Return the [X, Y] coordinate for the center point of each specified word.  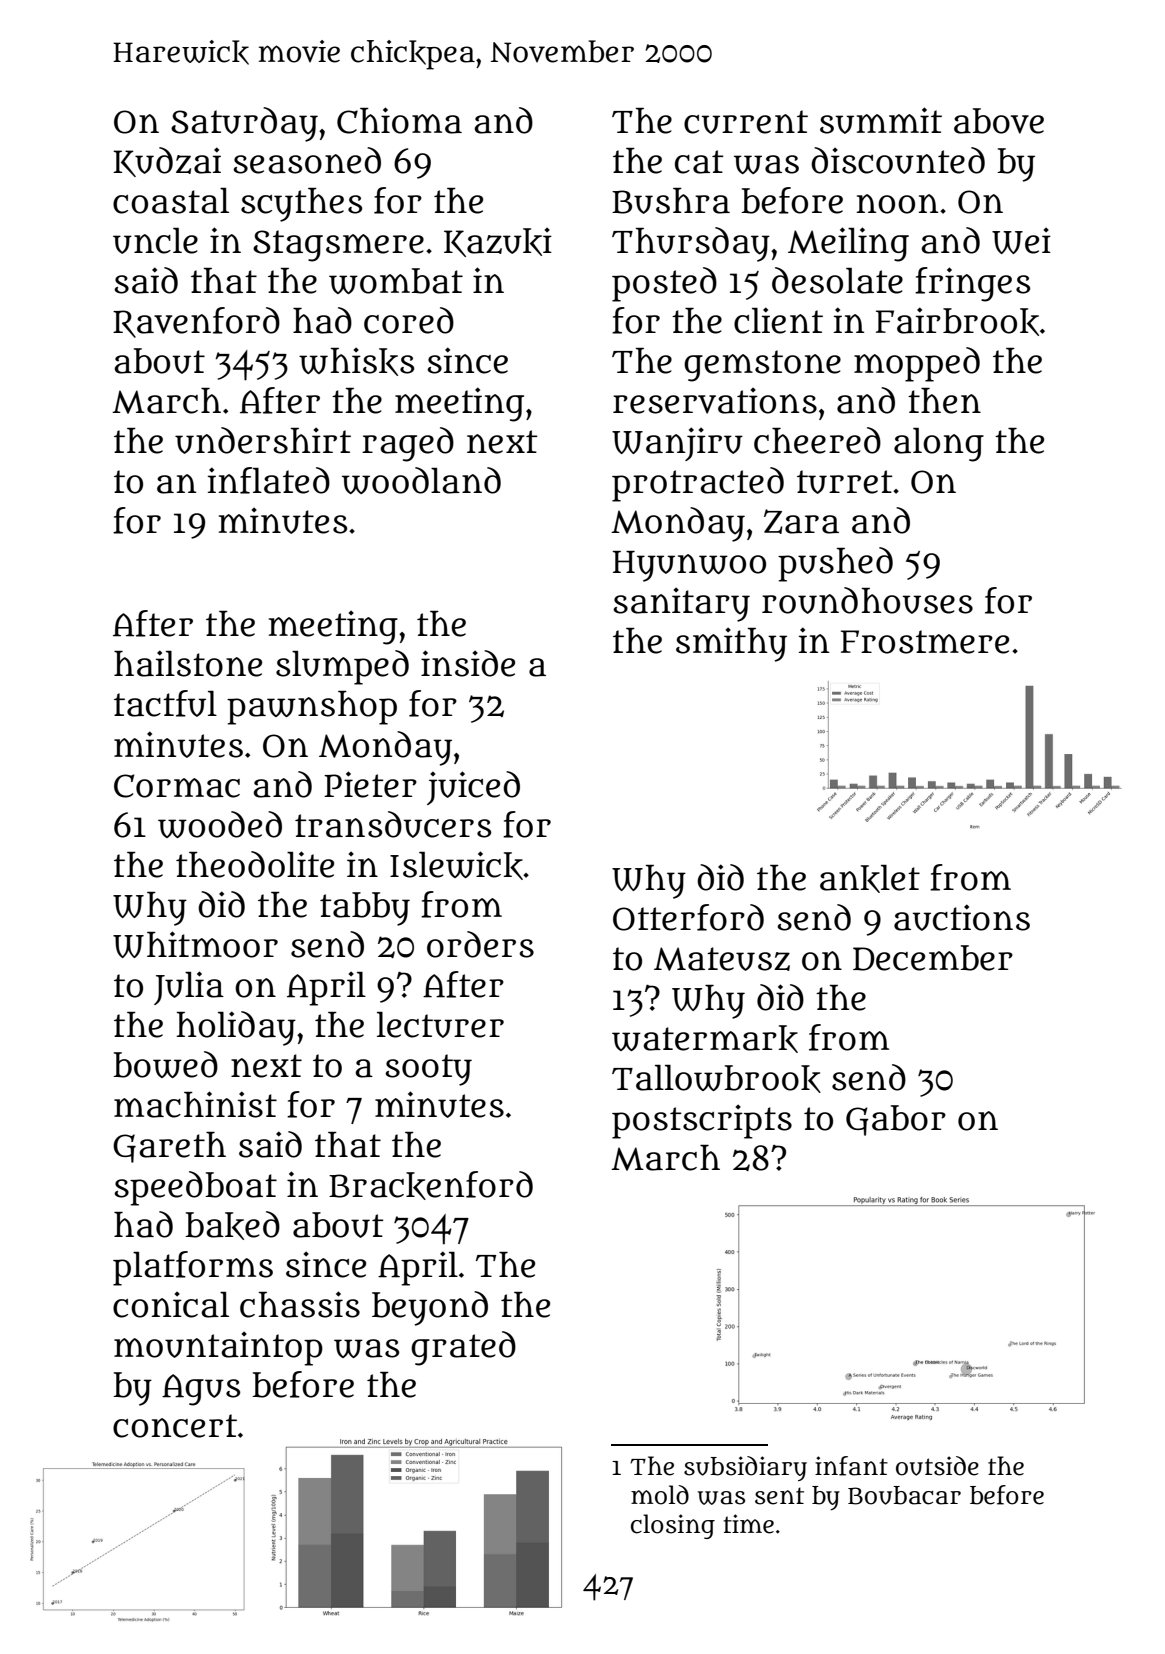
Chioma [399, 120]
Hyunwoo [689, 566]
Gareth [169, 1147]
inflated [269, 480]
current [746, 122]
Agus [201, 1390]
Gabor [896, 1120]
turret [844, 482]
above [999, 121]
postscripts [702, 1121]
